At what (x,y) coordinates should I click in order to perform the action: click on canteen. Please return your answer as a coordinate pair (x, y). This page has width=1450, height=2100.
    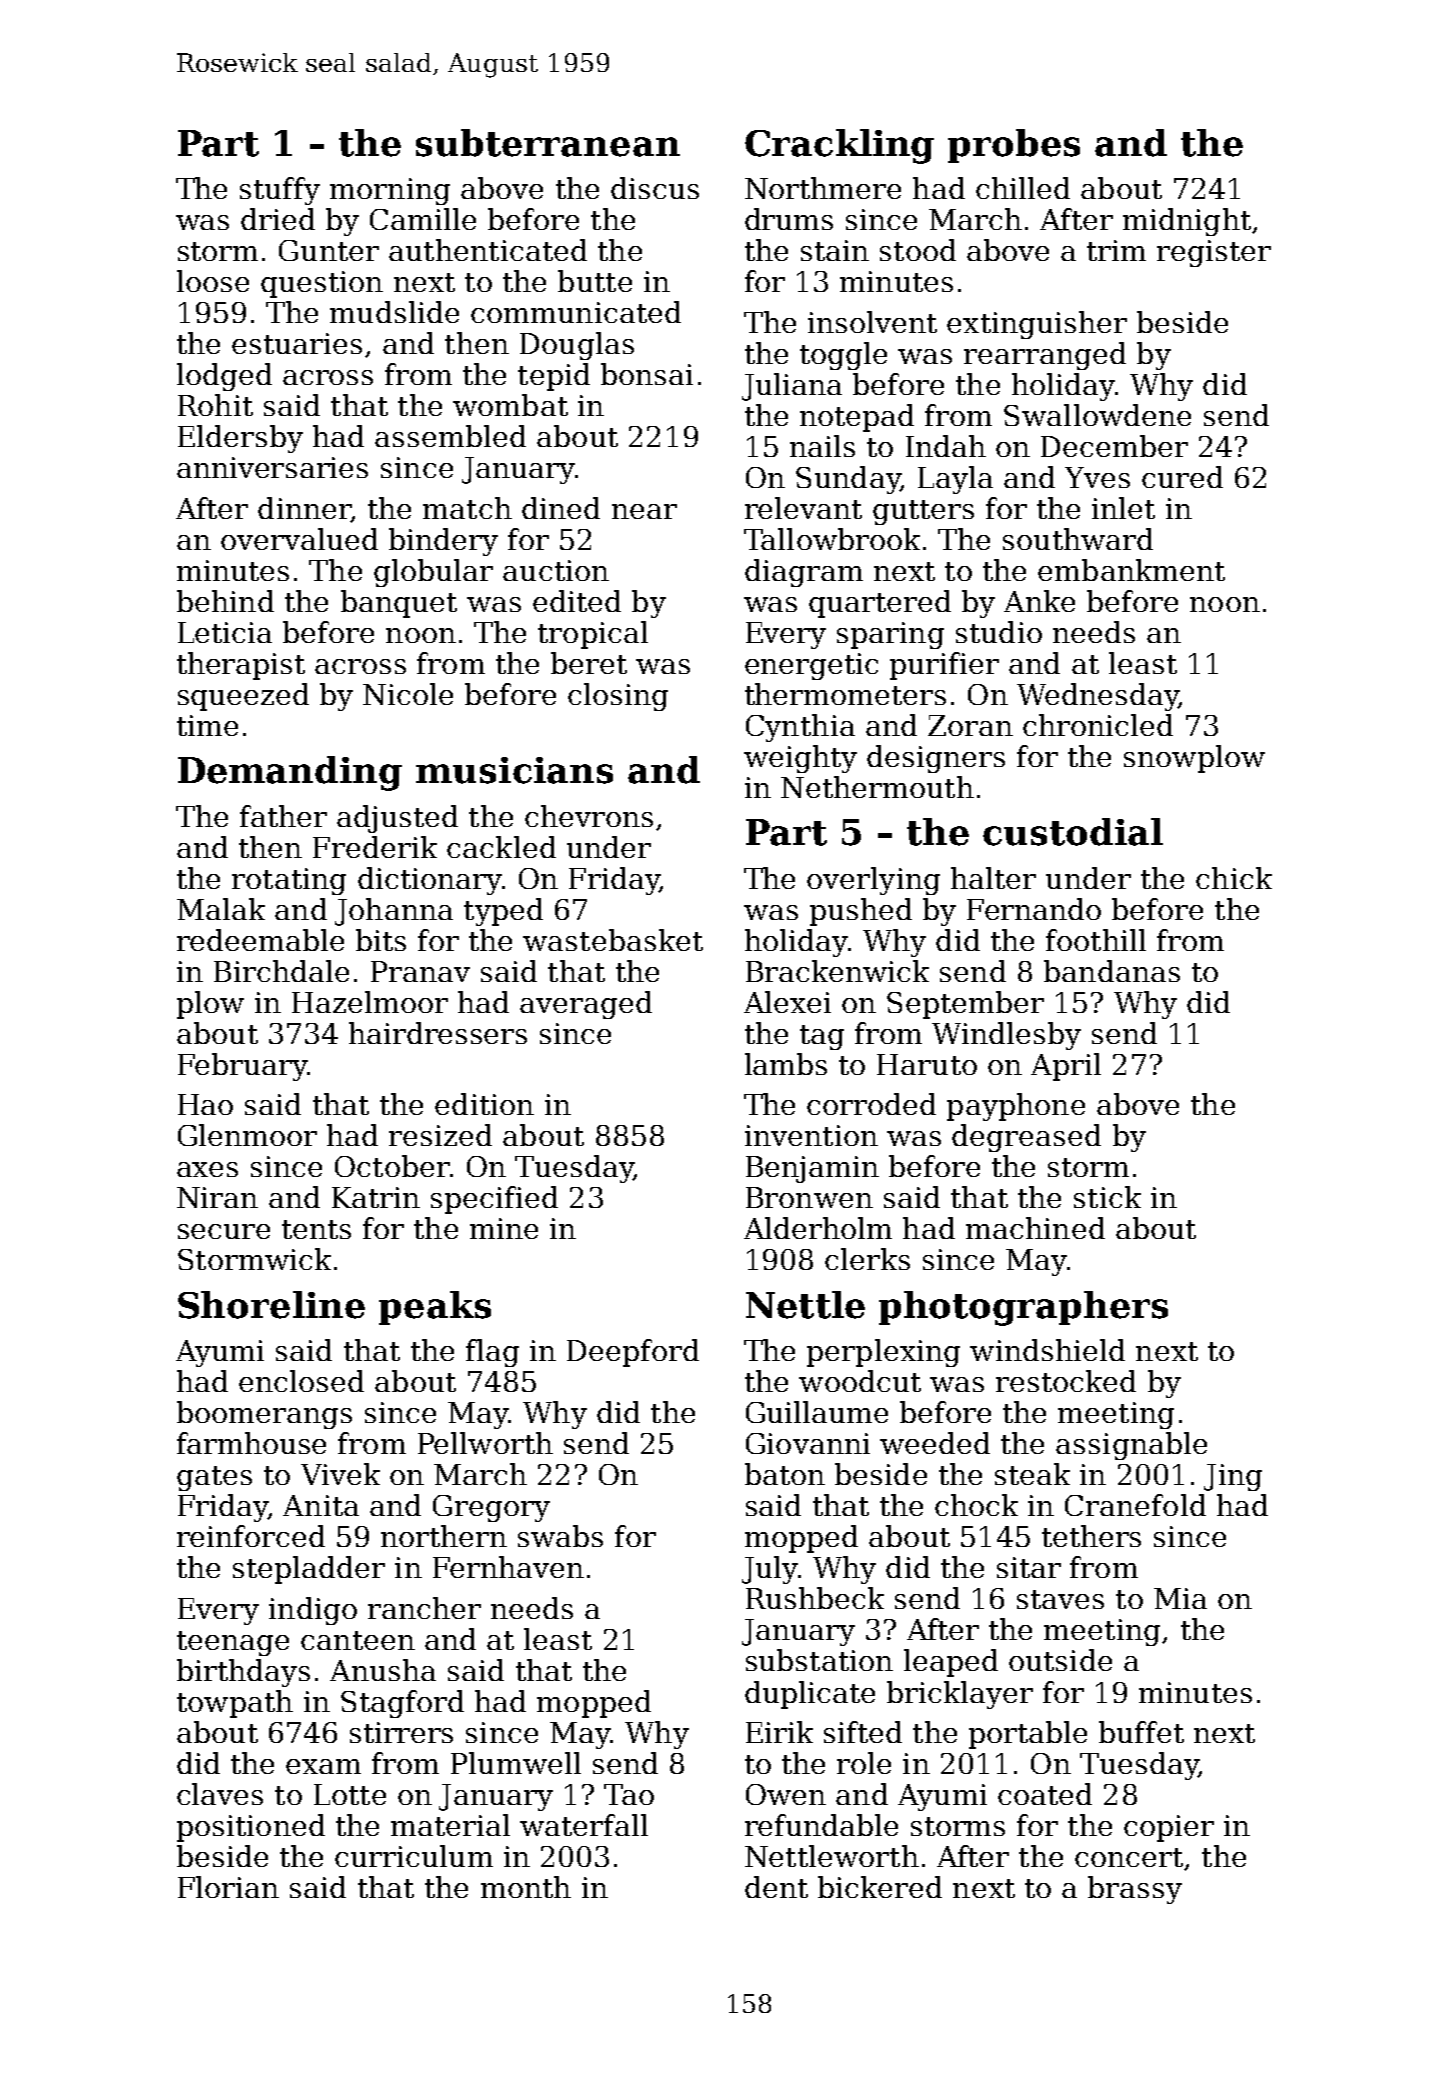
    Looking at the image, I should click on (358, 1640).
